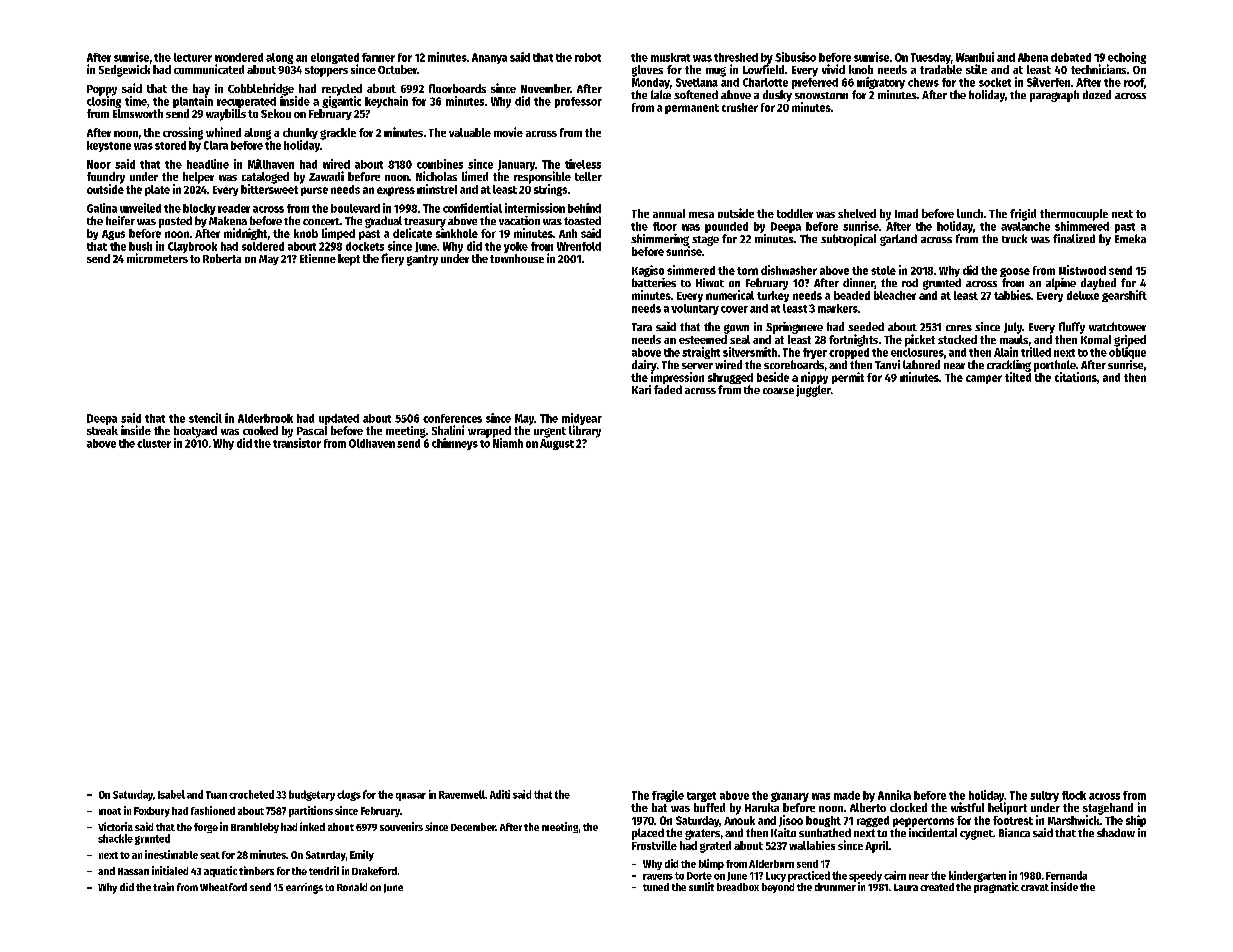 The image size is (1233, 952). Describe the element at coordinates (154, 443) in the screenshot. I see `cluster` at that location.
